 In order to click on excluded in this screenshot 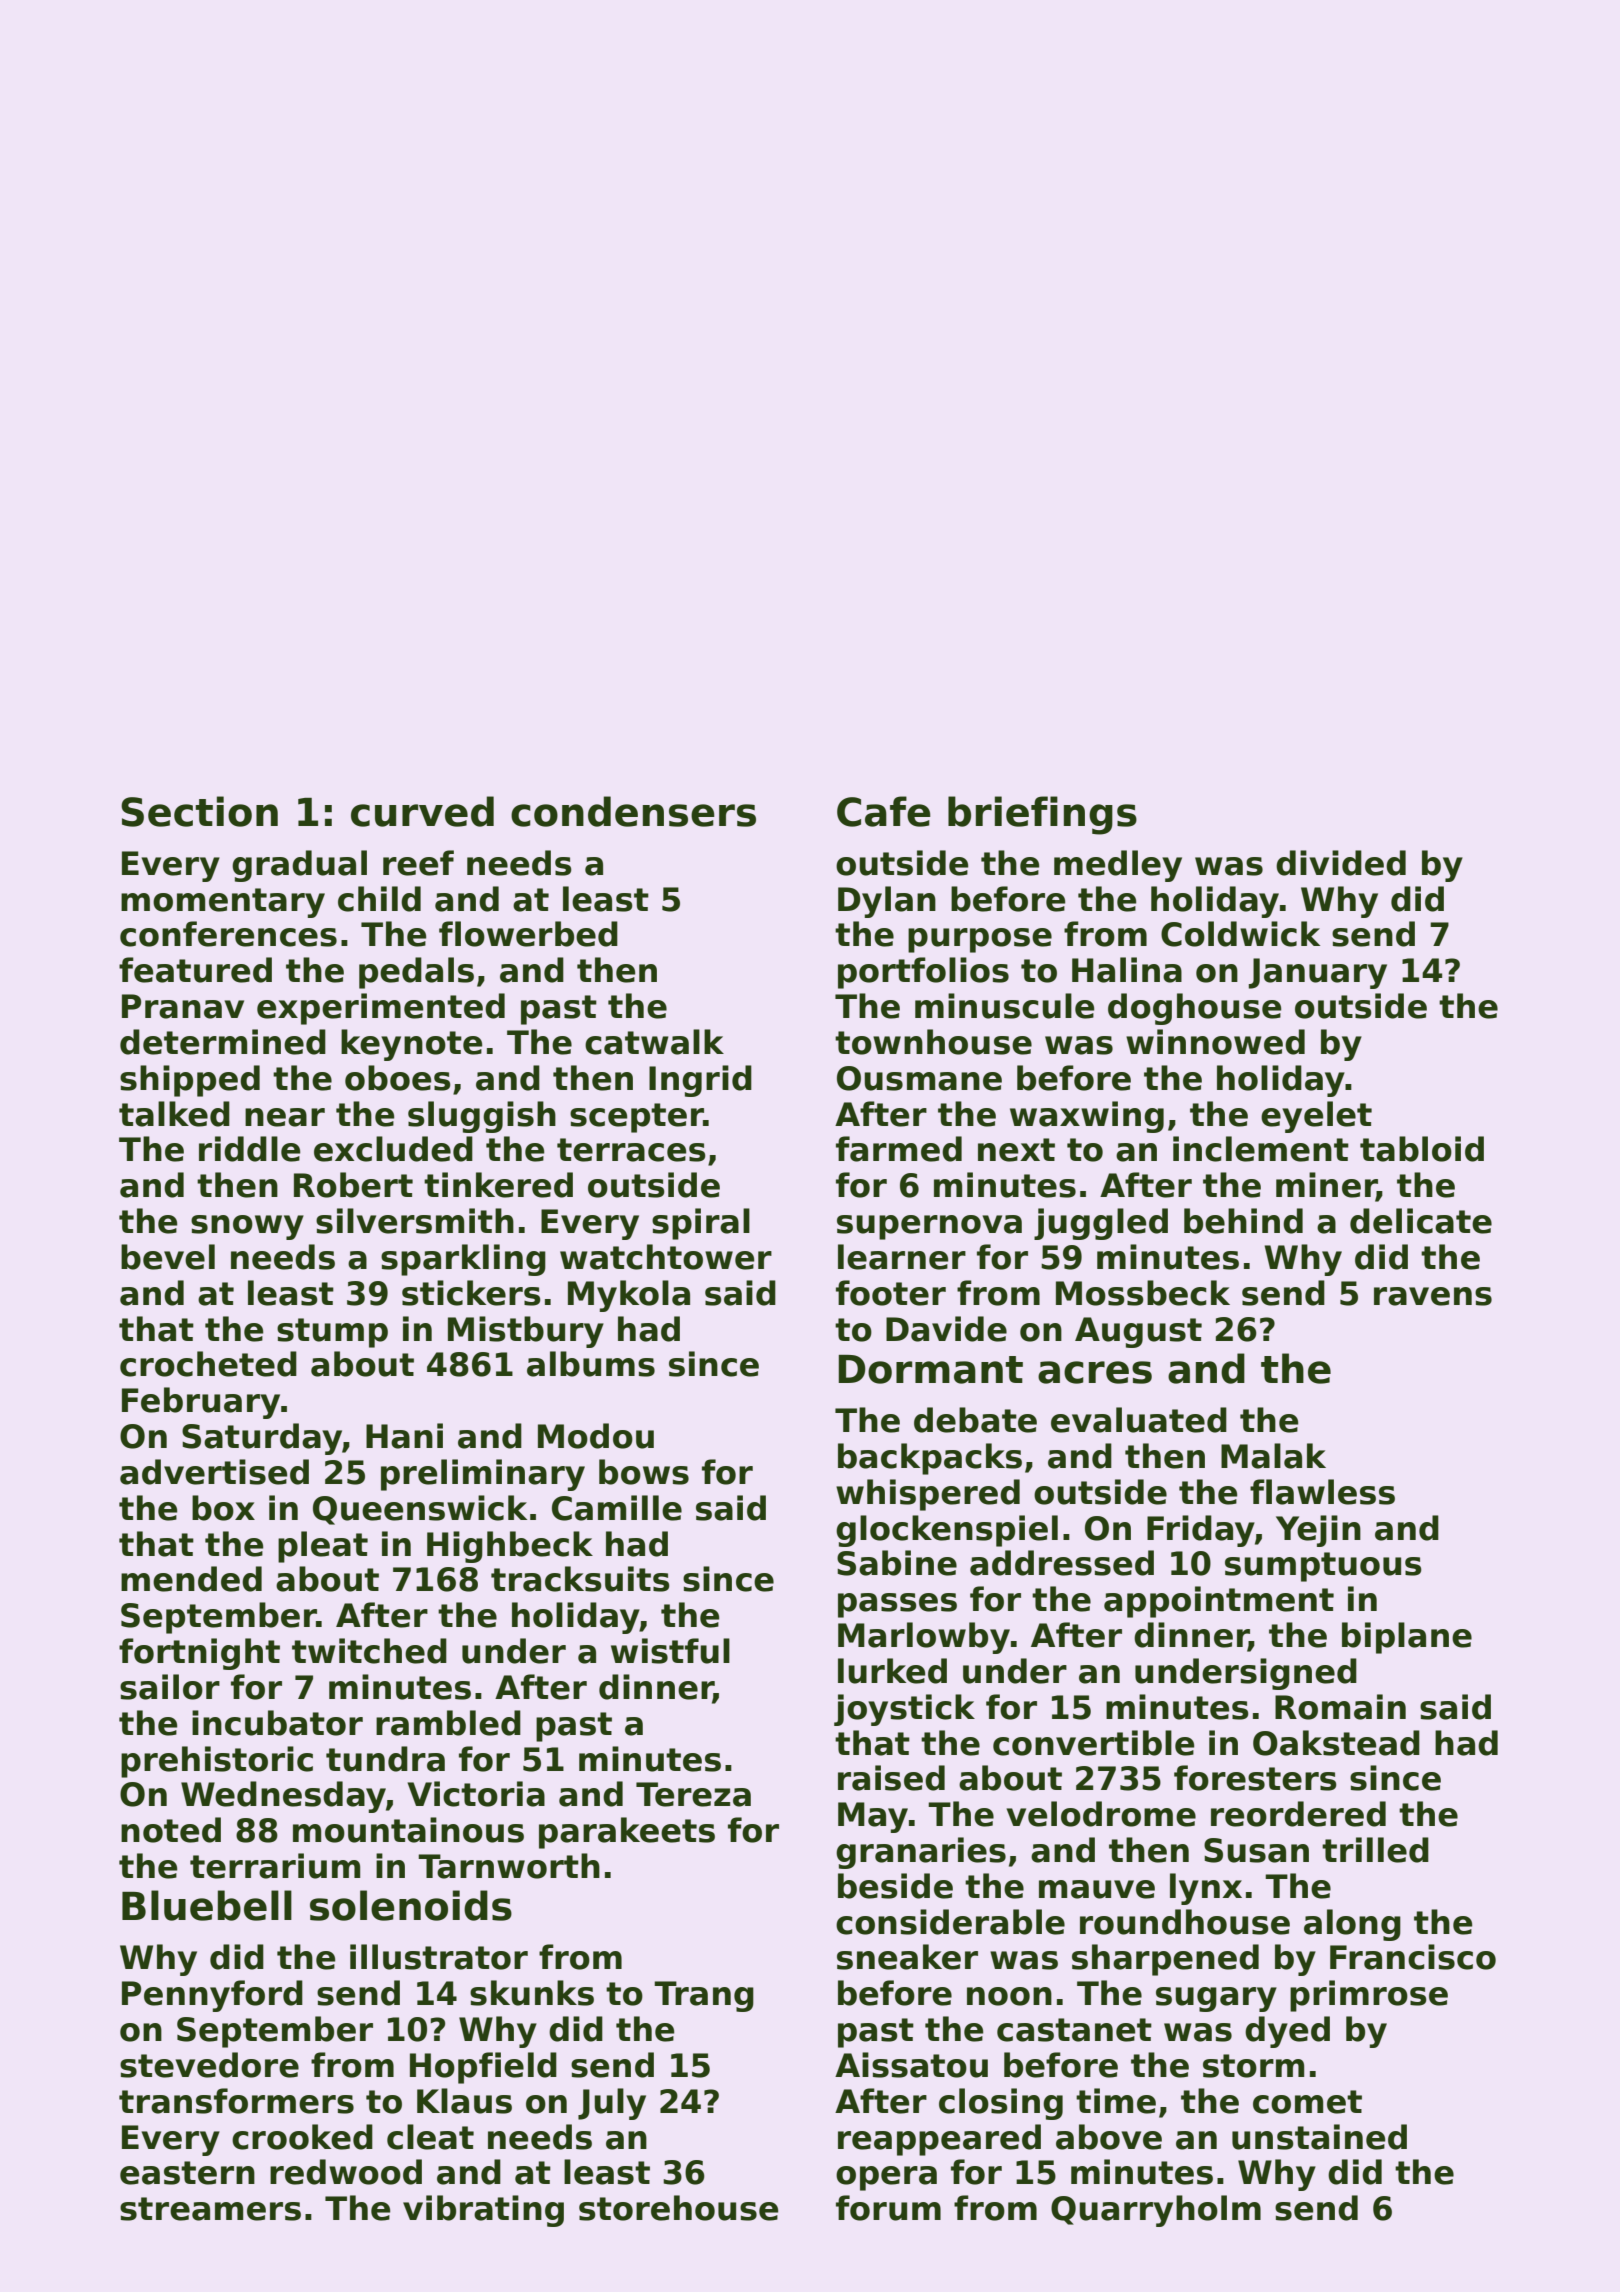, I will do `click(393, 1149)`.
